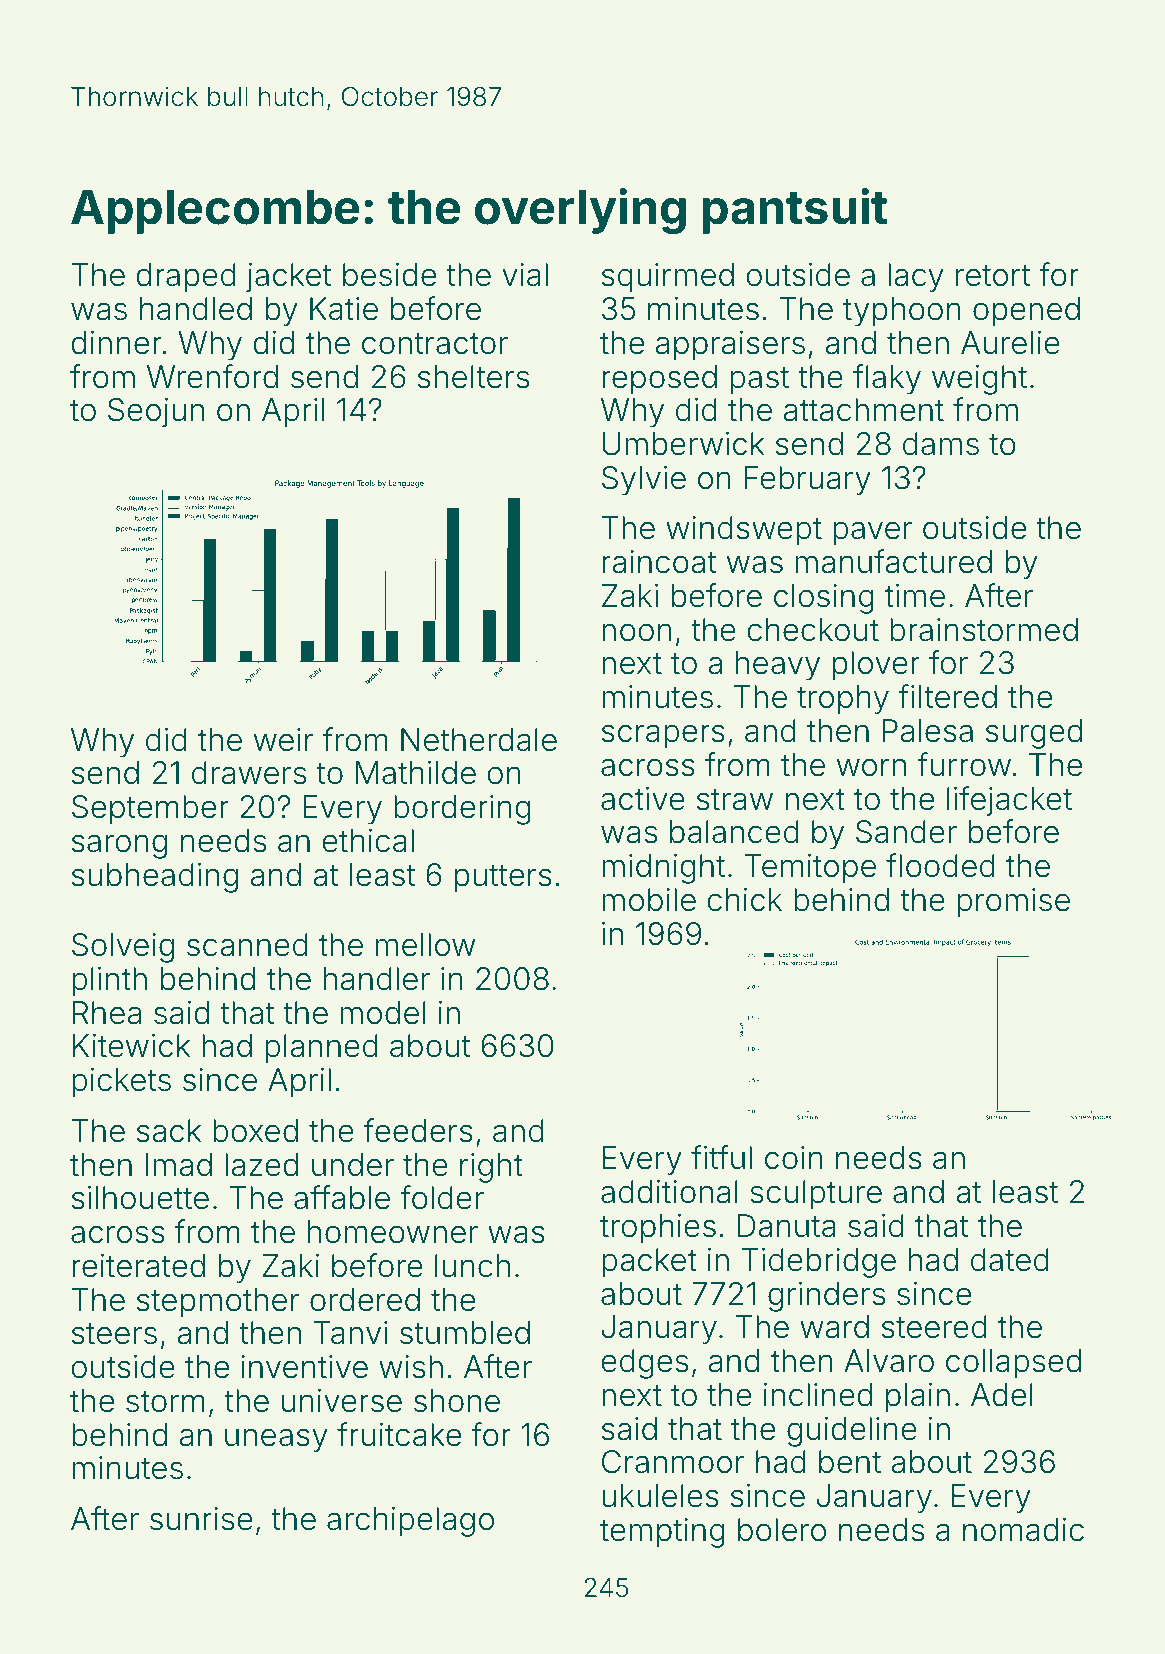 The width and height of the image is (1165, 1654). I want to click on scanned, so click(247, 945).
